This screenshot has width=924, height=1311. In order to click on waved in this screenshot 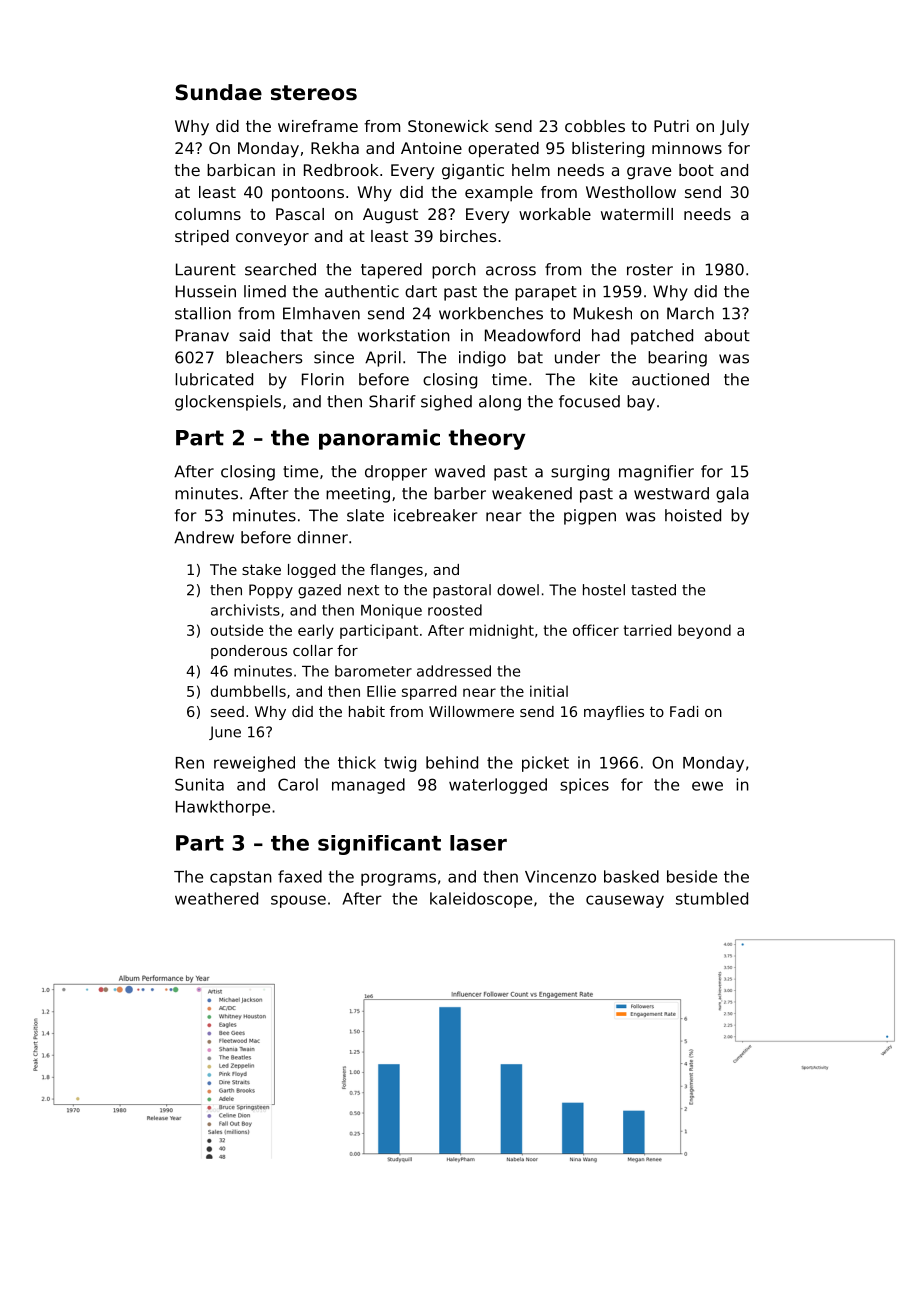, I will do `click(460, 471)`.
